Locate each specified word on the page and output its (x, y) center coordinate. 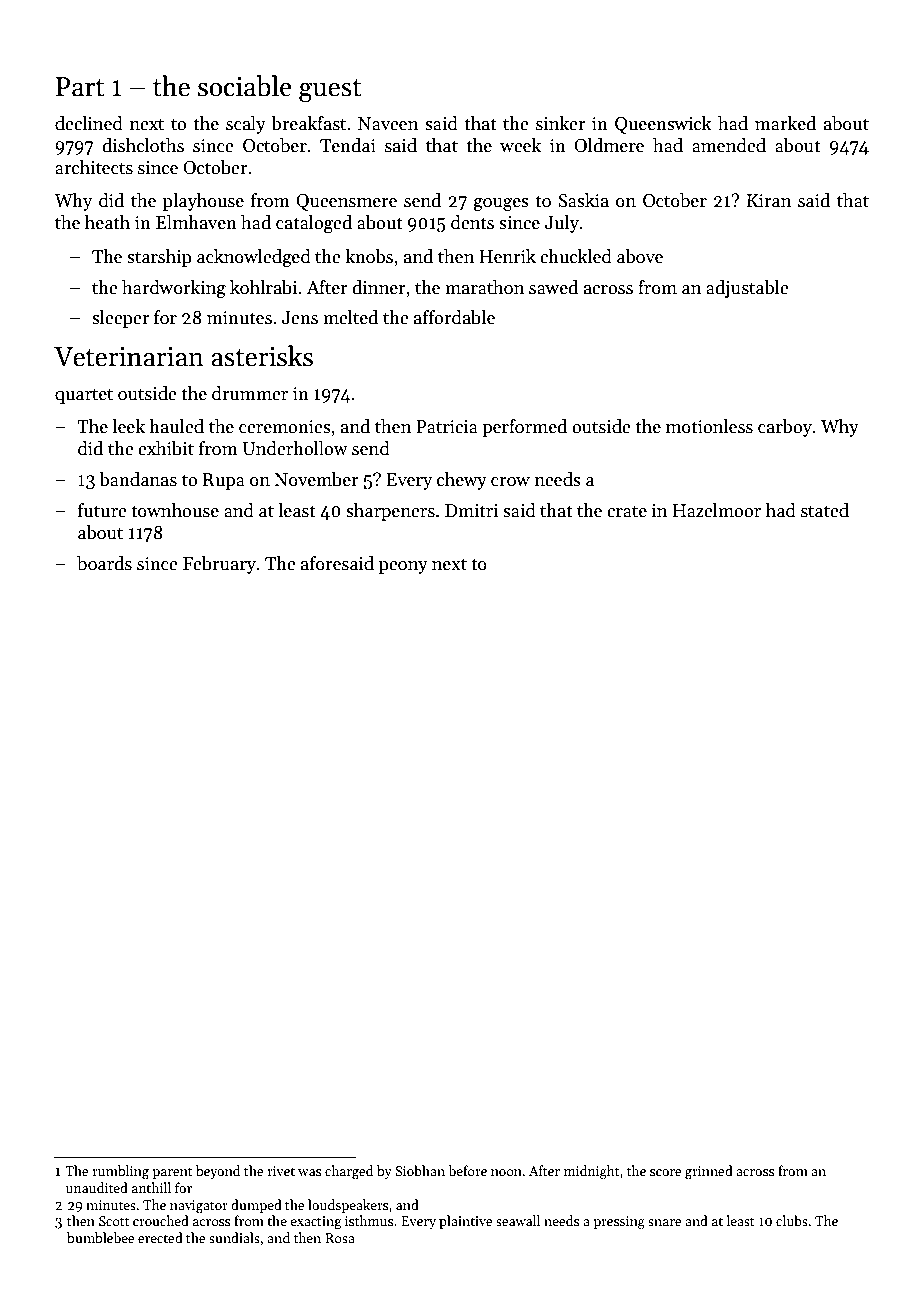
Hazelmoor (717, 510)
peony (403, 567)
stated (825, 510)
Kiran (769, 201)
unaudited (97, 1187)
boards (104, 563)
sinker (561, 123)
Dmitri (471, 510)
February (219, 565)
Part (80, 87)
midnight (592, 1172)
